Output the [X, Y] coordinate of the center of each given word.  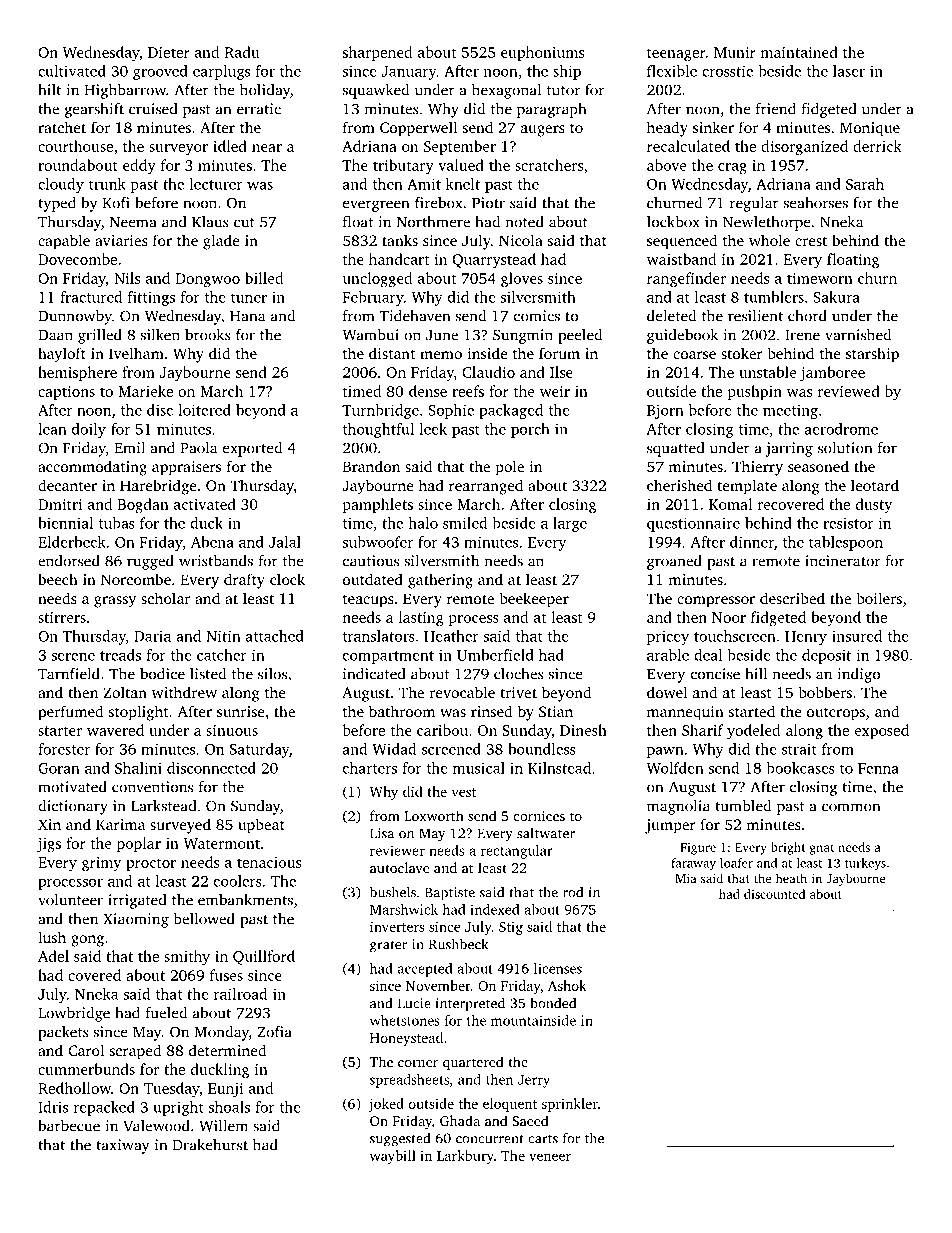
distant [392, 353]
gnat [822, 849]
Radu [242, 52]
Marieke [145, 391]
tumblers [774, 297]
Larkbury [465, 1157]
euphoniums [542, 53]
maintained [799, 52]
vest [463, 792]
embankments [245, 900]
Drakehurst [210, 1145]
